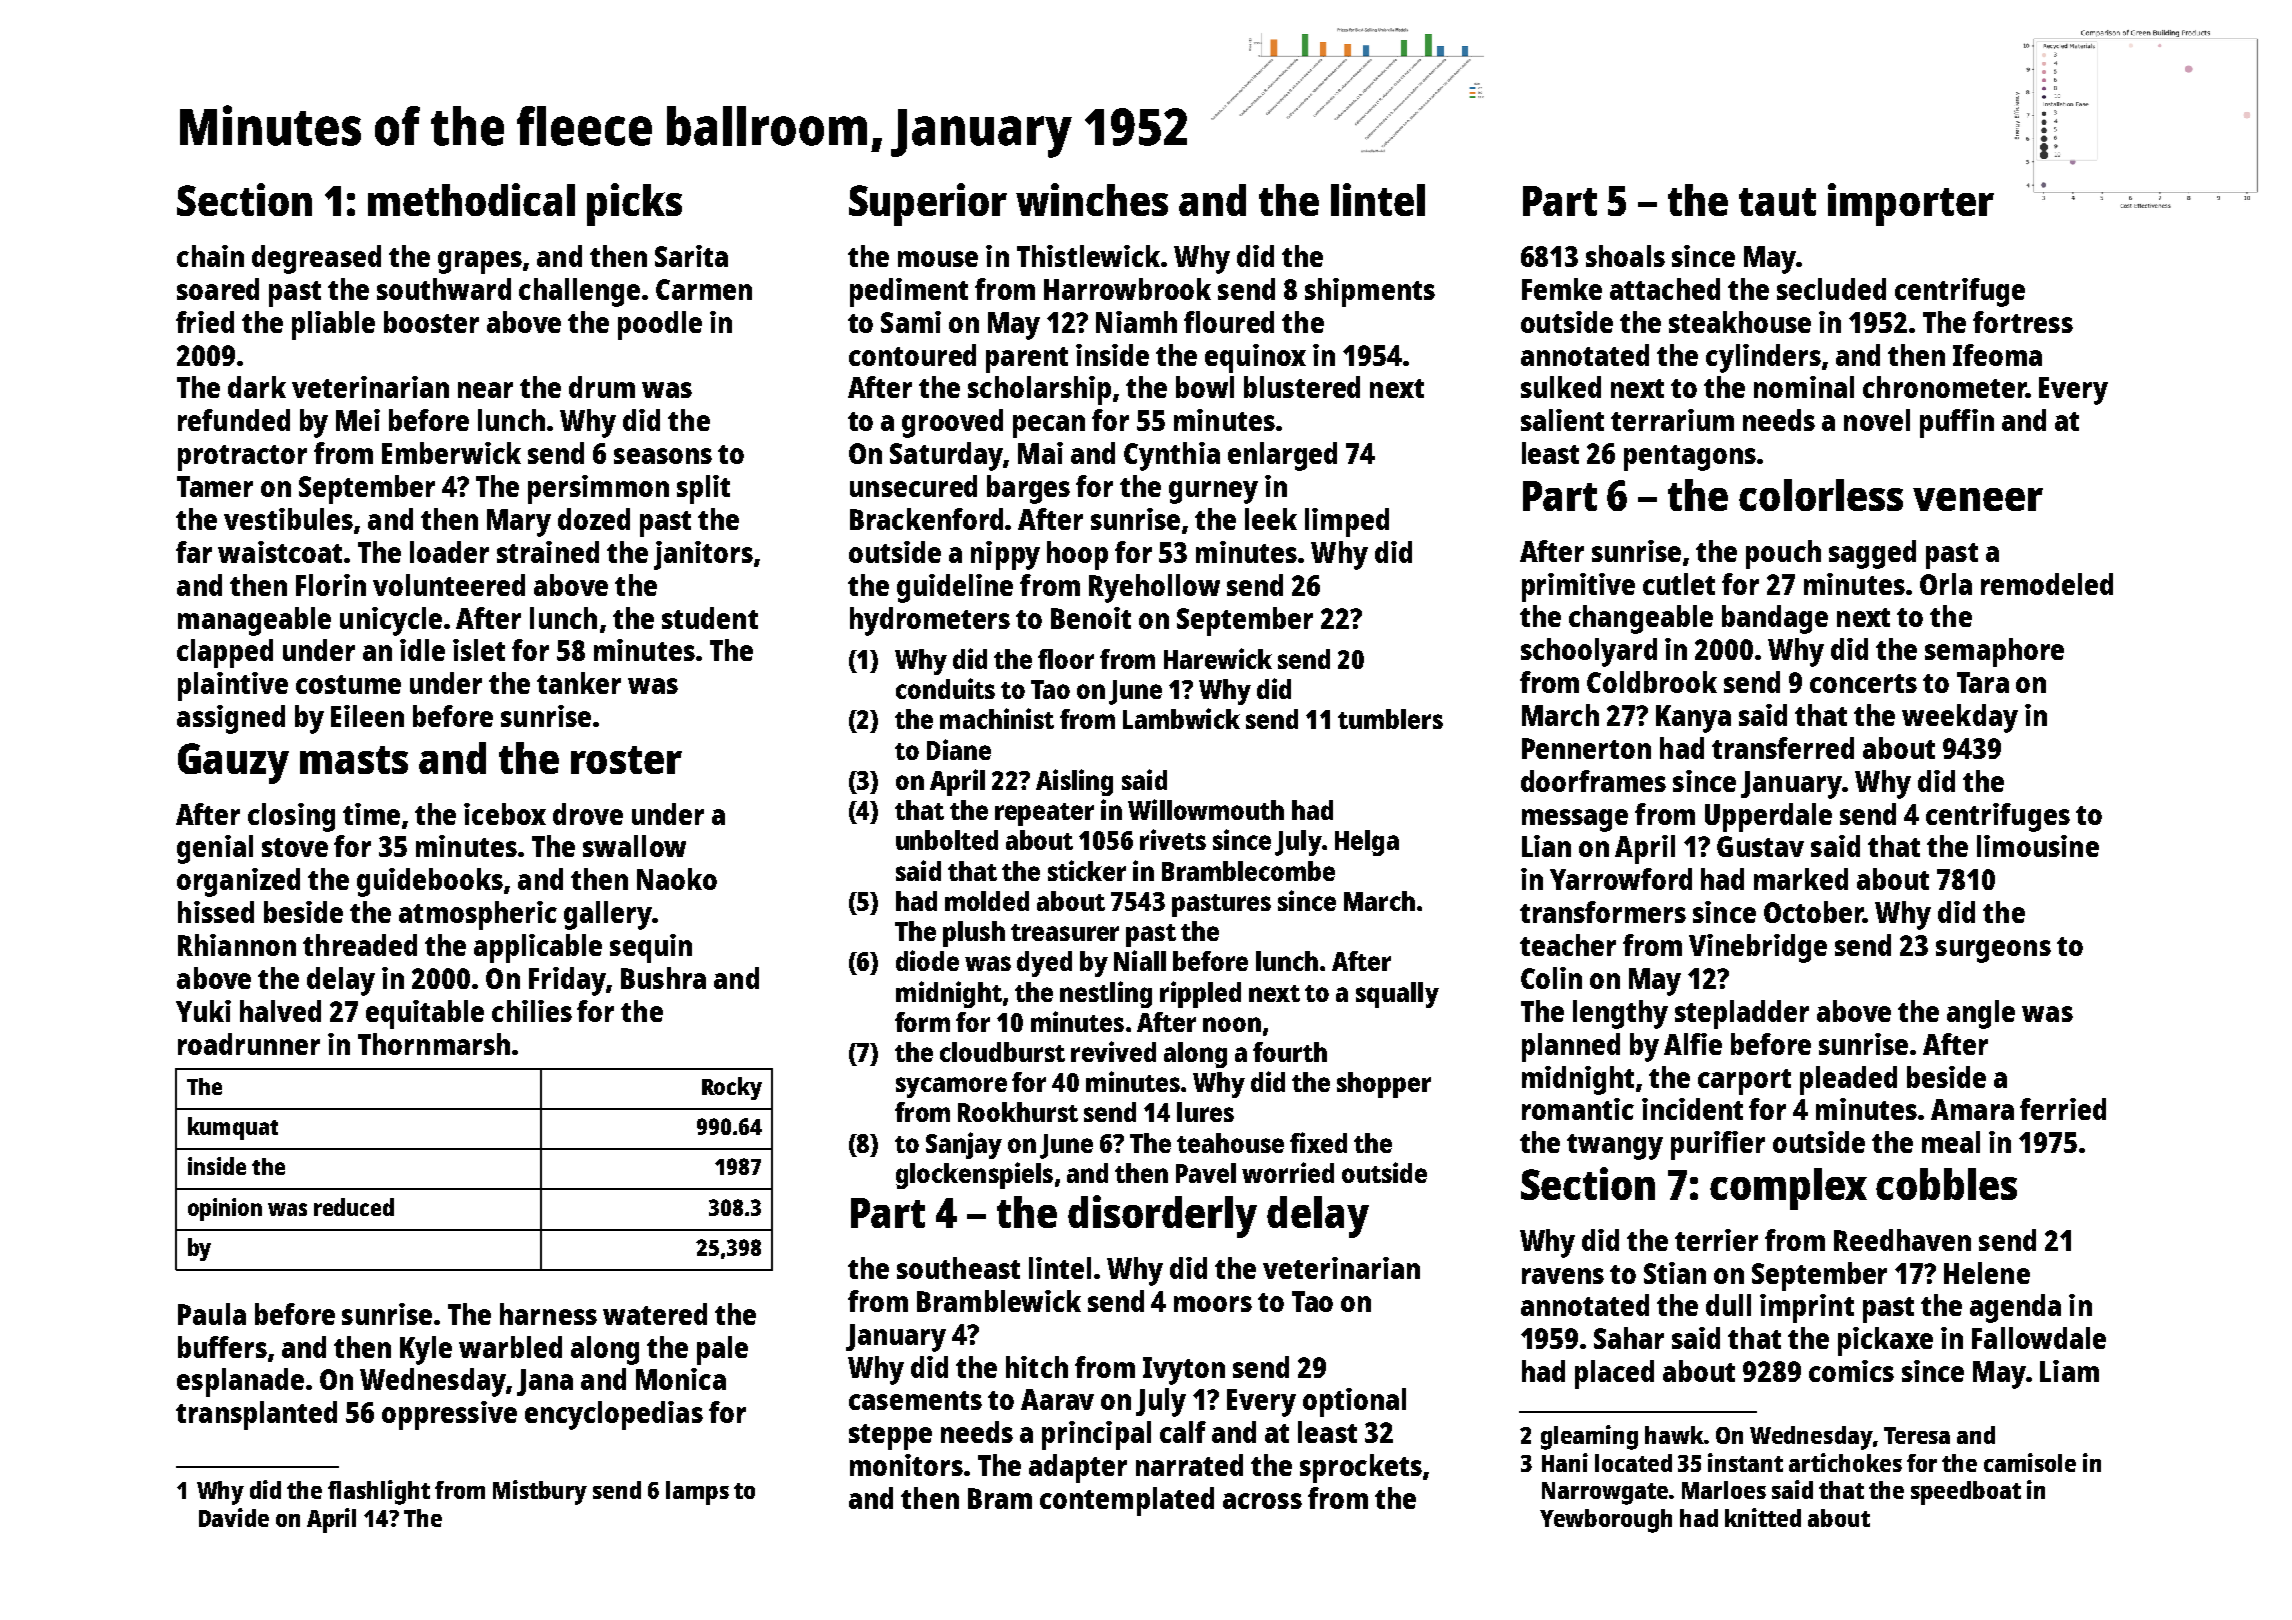 This document has height=1620, width=2292. Describe the element at coordinates (1744, 1082) in the document. I see `carport` at that location.
